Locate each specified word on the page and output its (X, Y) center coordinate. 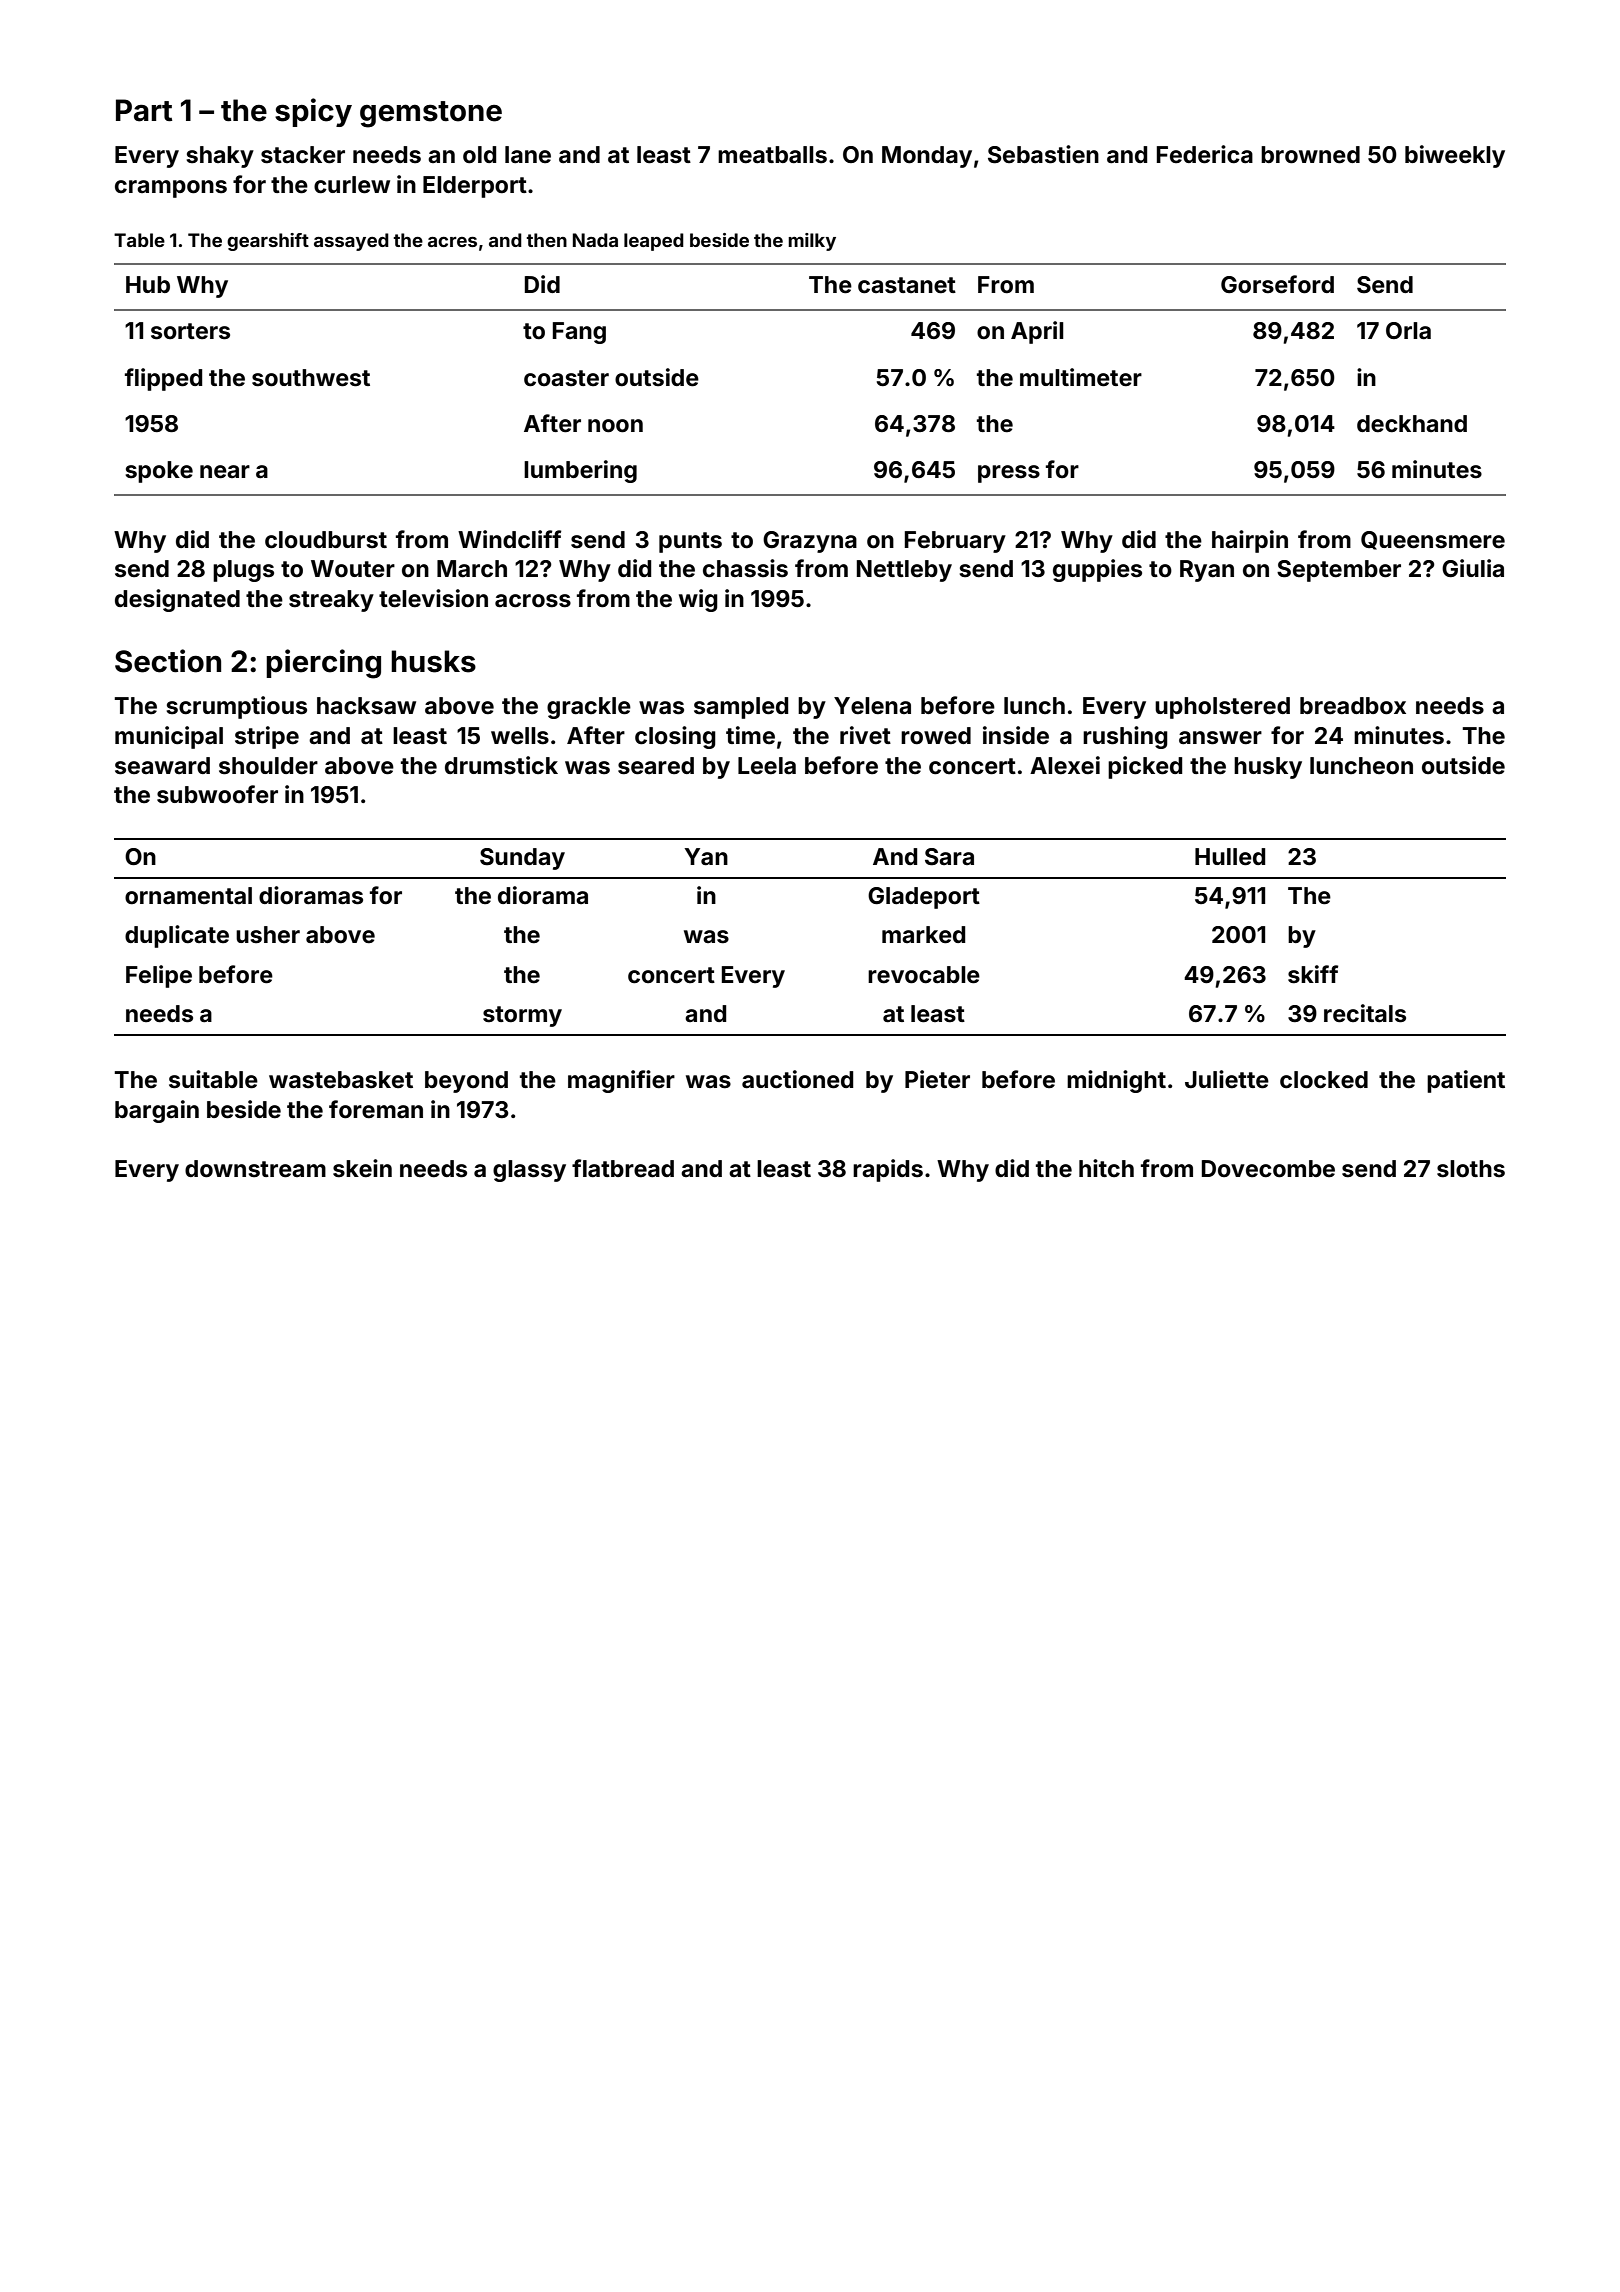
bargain (157, 1111)
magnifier (621, 1081)
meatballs (772, 155)
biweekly (1455, 156)
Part (144, 110)
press (1009, 474)
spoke (159, 472)
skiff (1313, 974)
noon (615, 426)
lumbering (580, 471)
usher (268, 935)
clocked (1324, 1080)
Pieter (937, 1079)
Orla (1408, 330)
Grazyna (810, 542)
